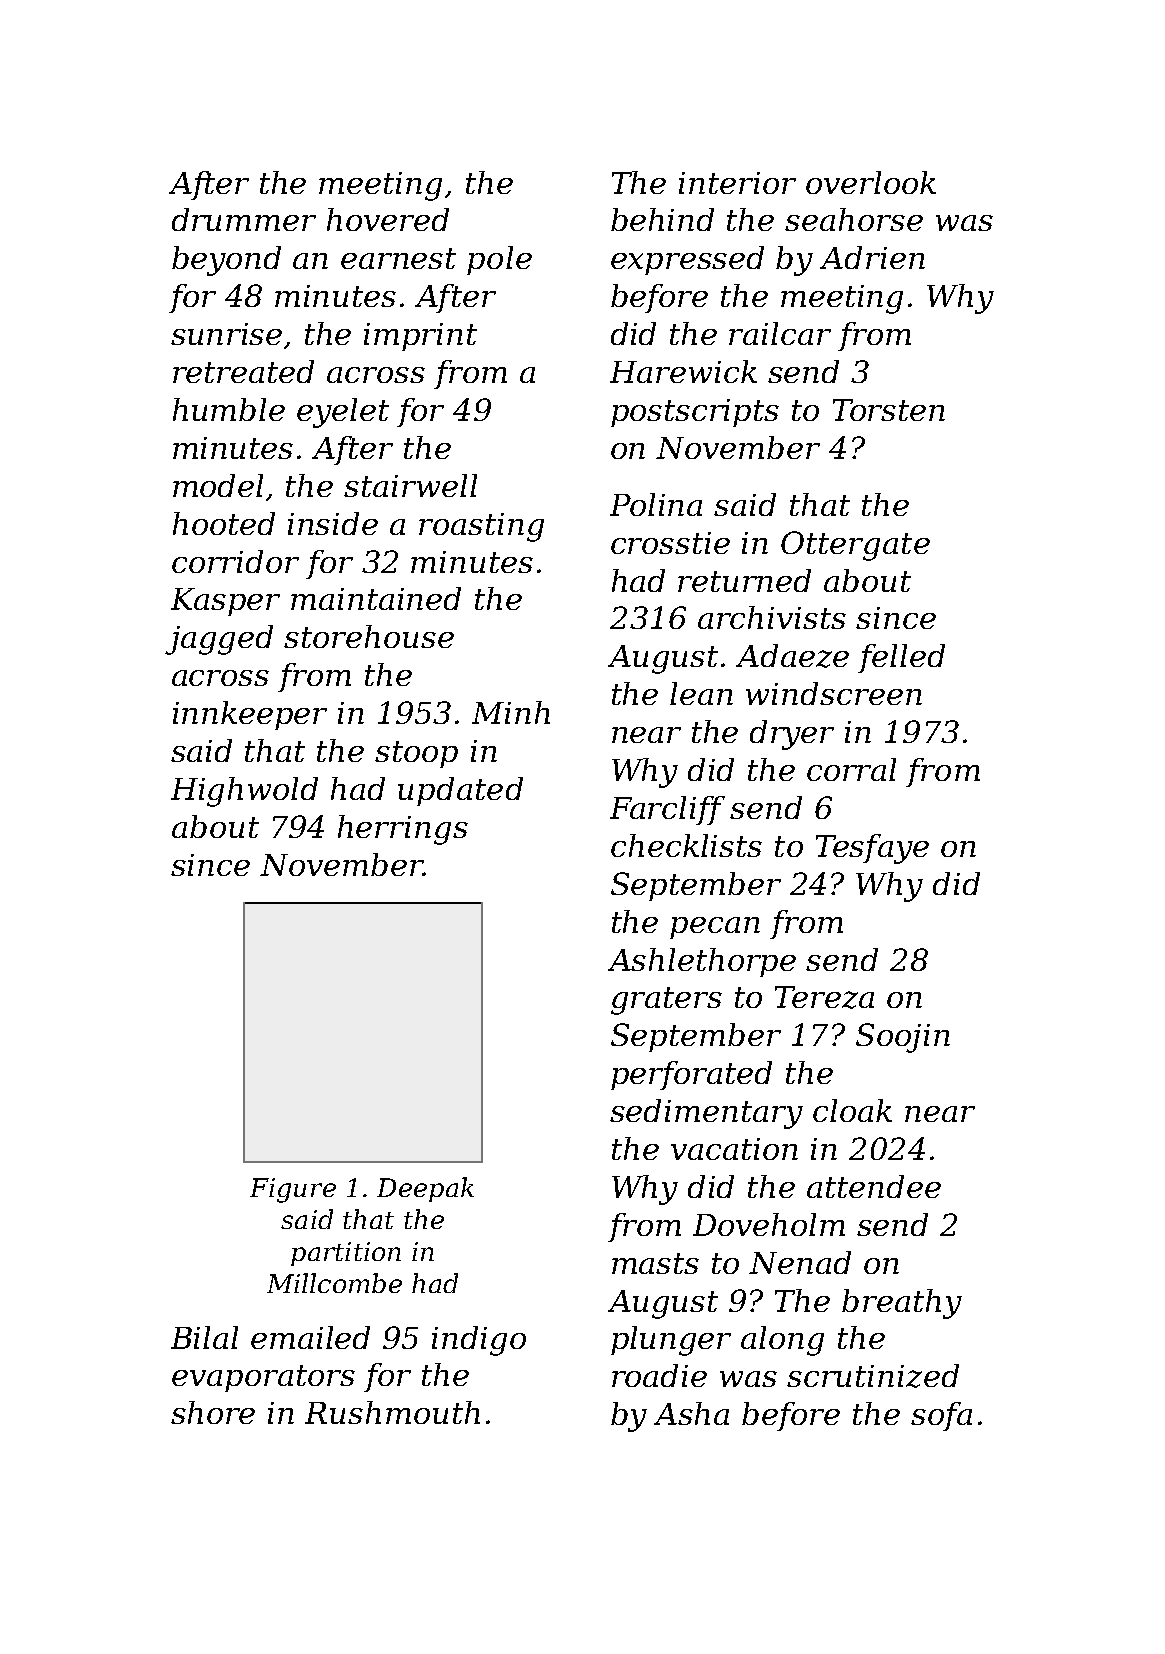  Describe the element at coordinates (872, 849) in the screenshot. I see `Tesfaye` at that location.
